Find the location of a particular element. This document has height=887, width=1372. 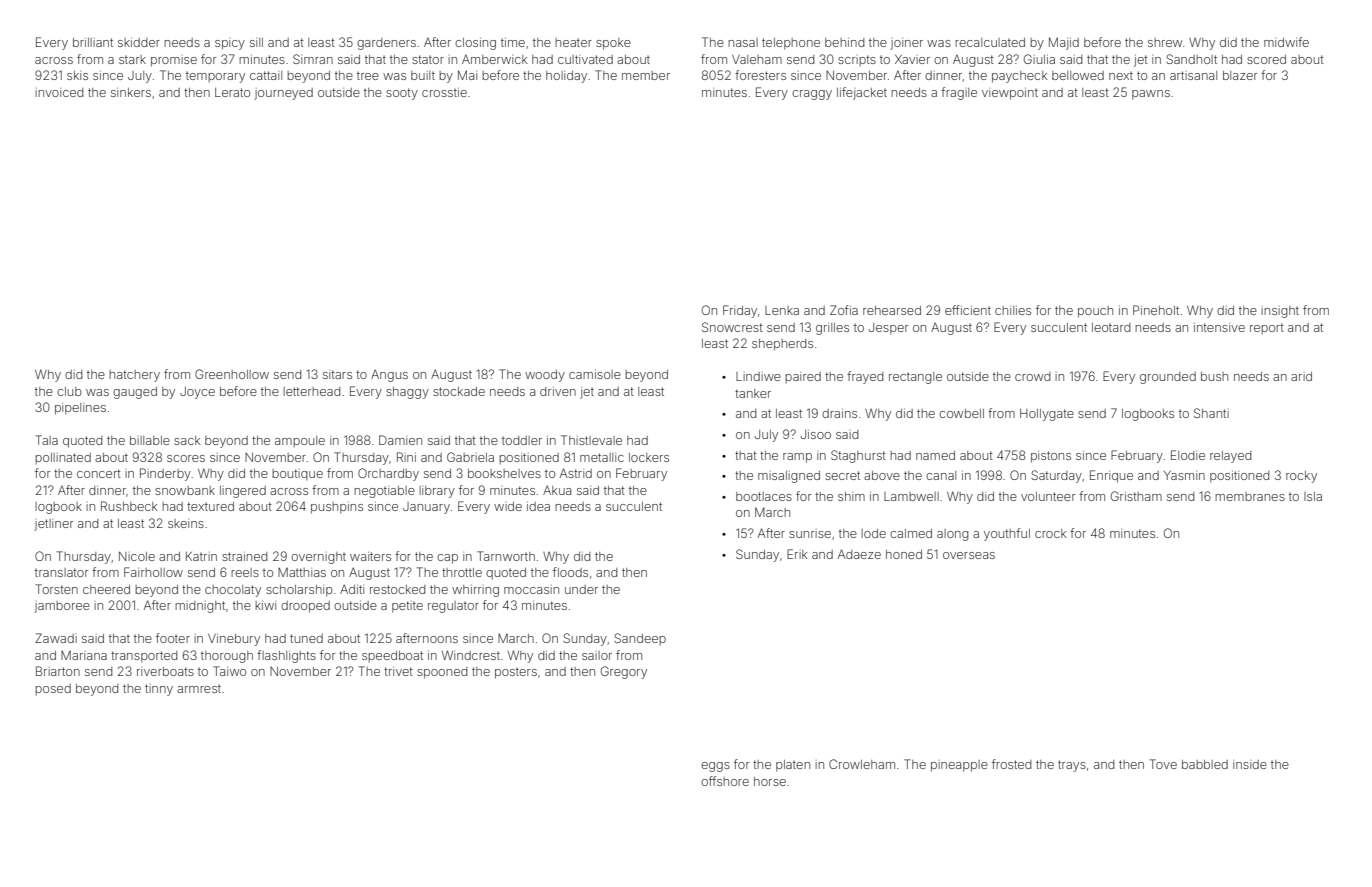

fragile is located at coordinates (959, 93).
